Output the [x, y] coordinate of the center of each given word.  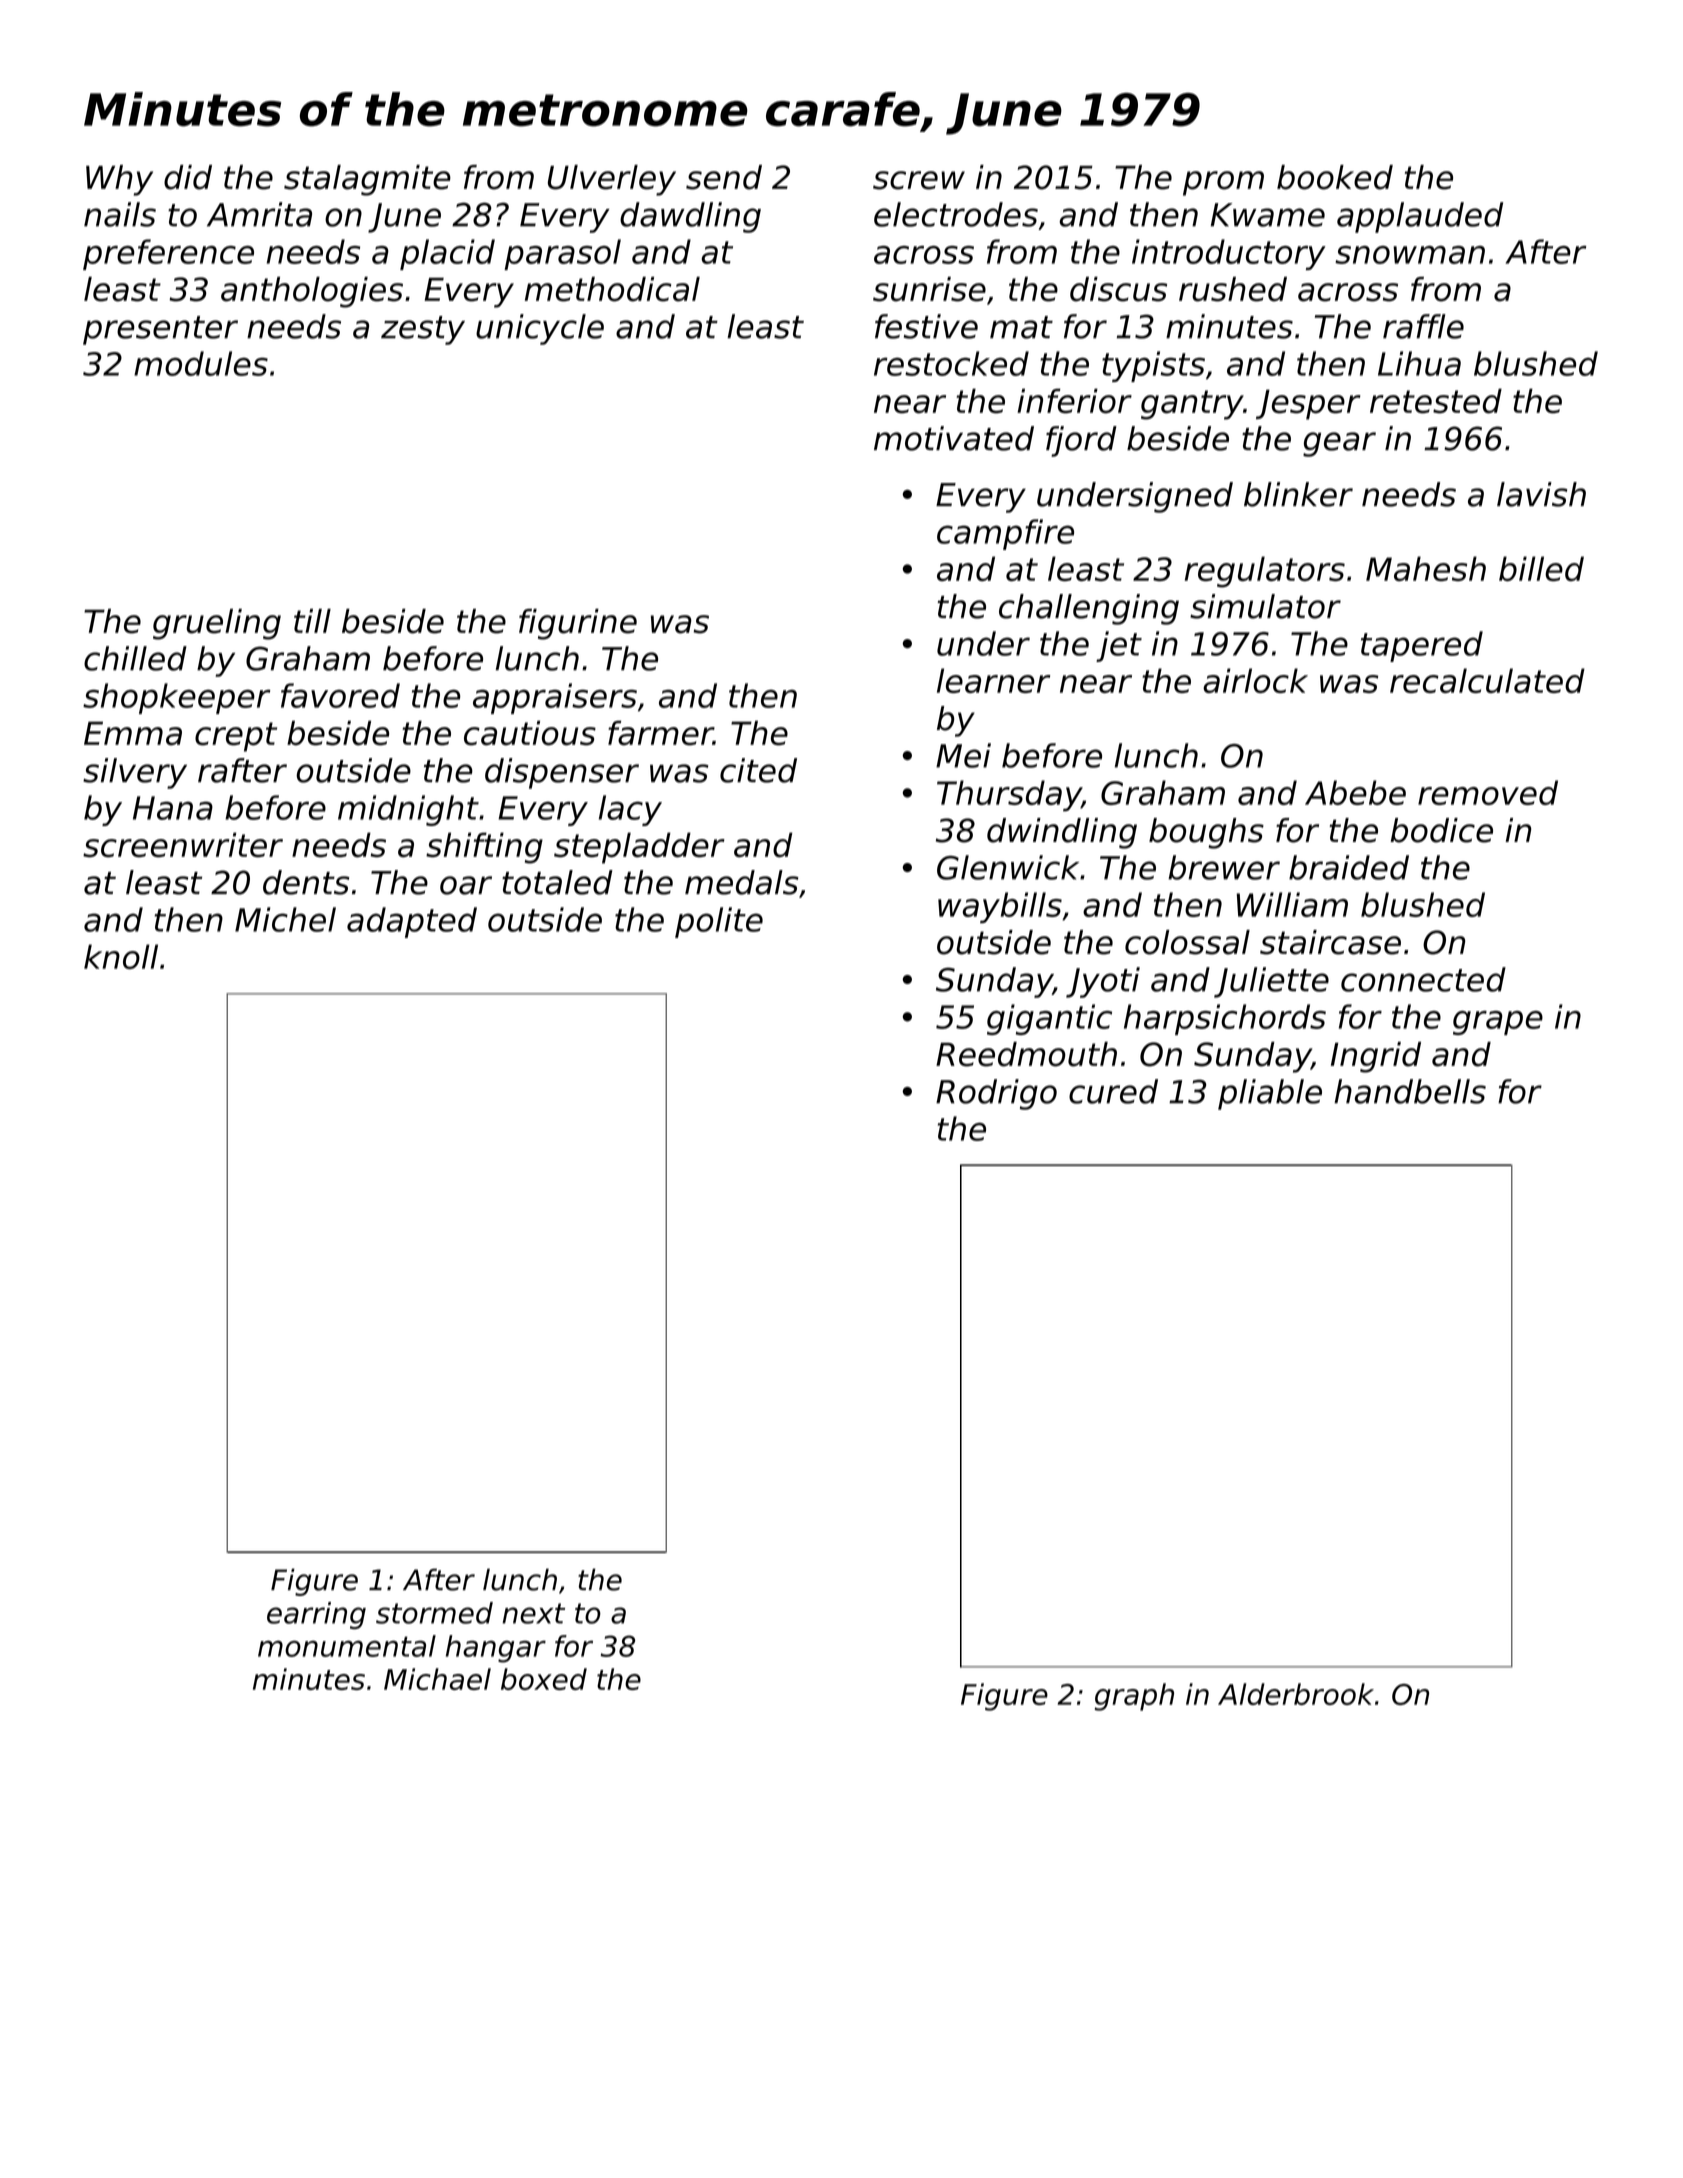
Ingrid [1376, 1057]
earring [316, 1615]
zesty [423, 330]
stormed [434, 1613]
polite [719, 922]
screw [919, 180]
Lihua [1419, 363]
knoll [121, 956]
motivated [954, 438]
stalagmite [367, 180]
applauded [1420, 217]
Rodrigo [996, 1094]
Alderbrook [1296, 1694]
